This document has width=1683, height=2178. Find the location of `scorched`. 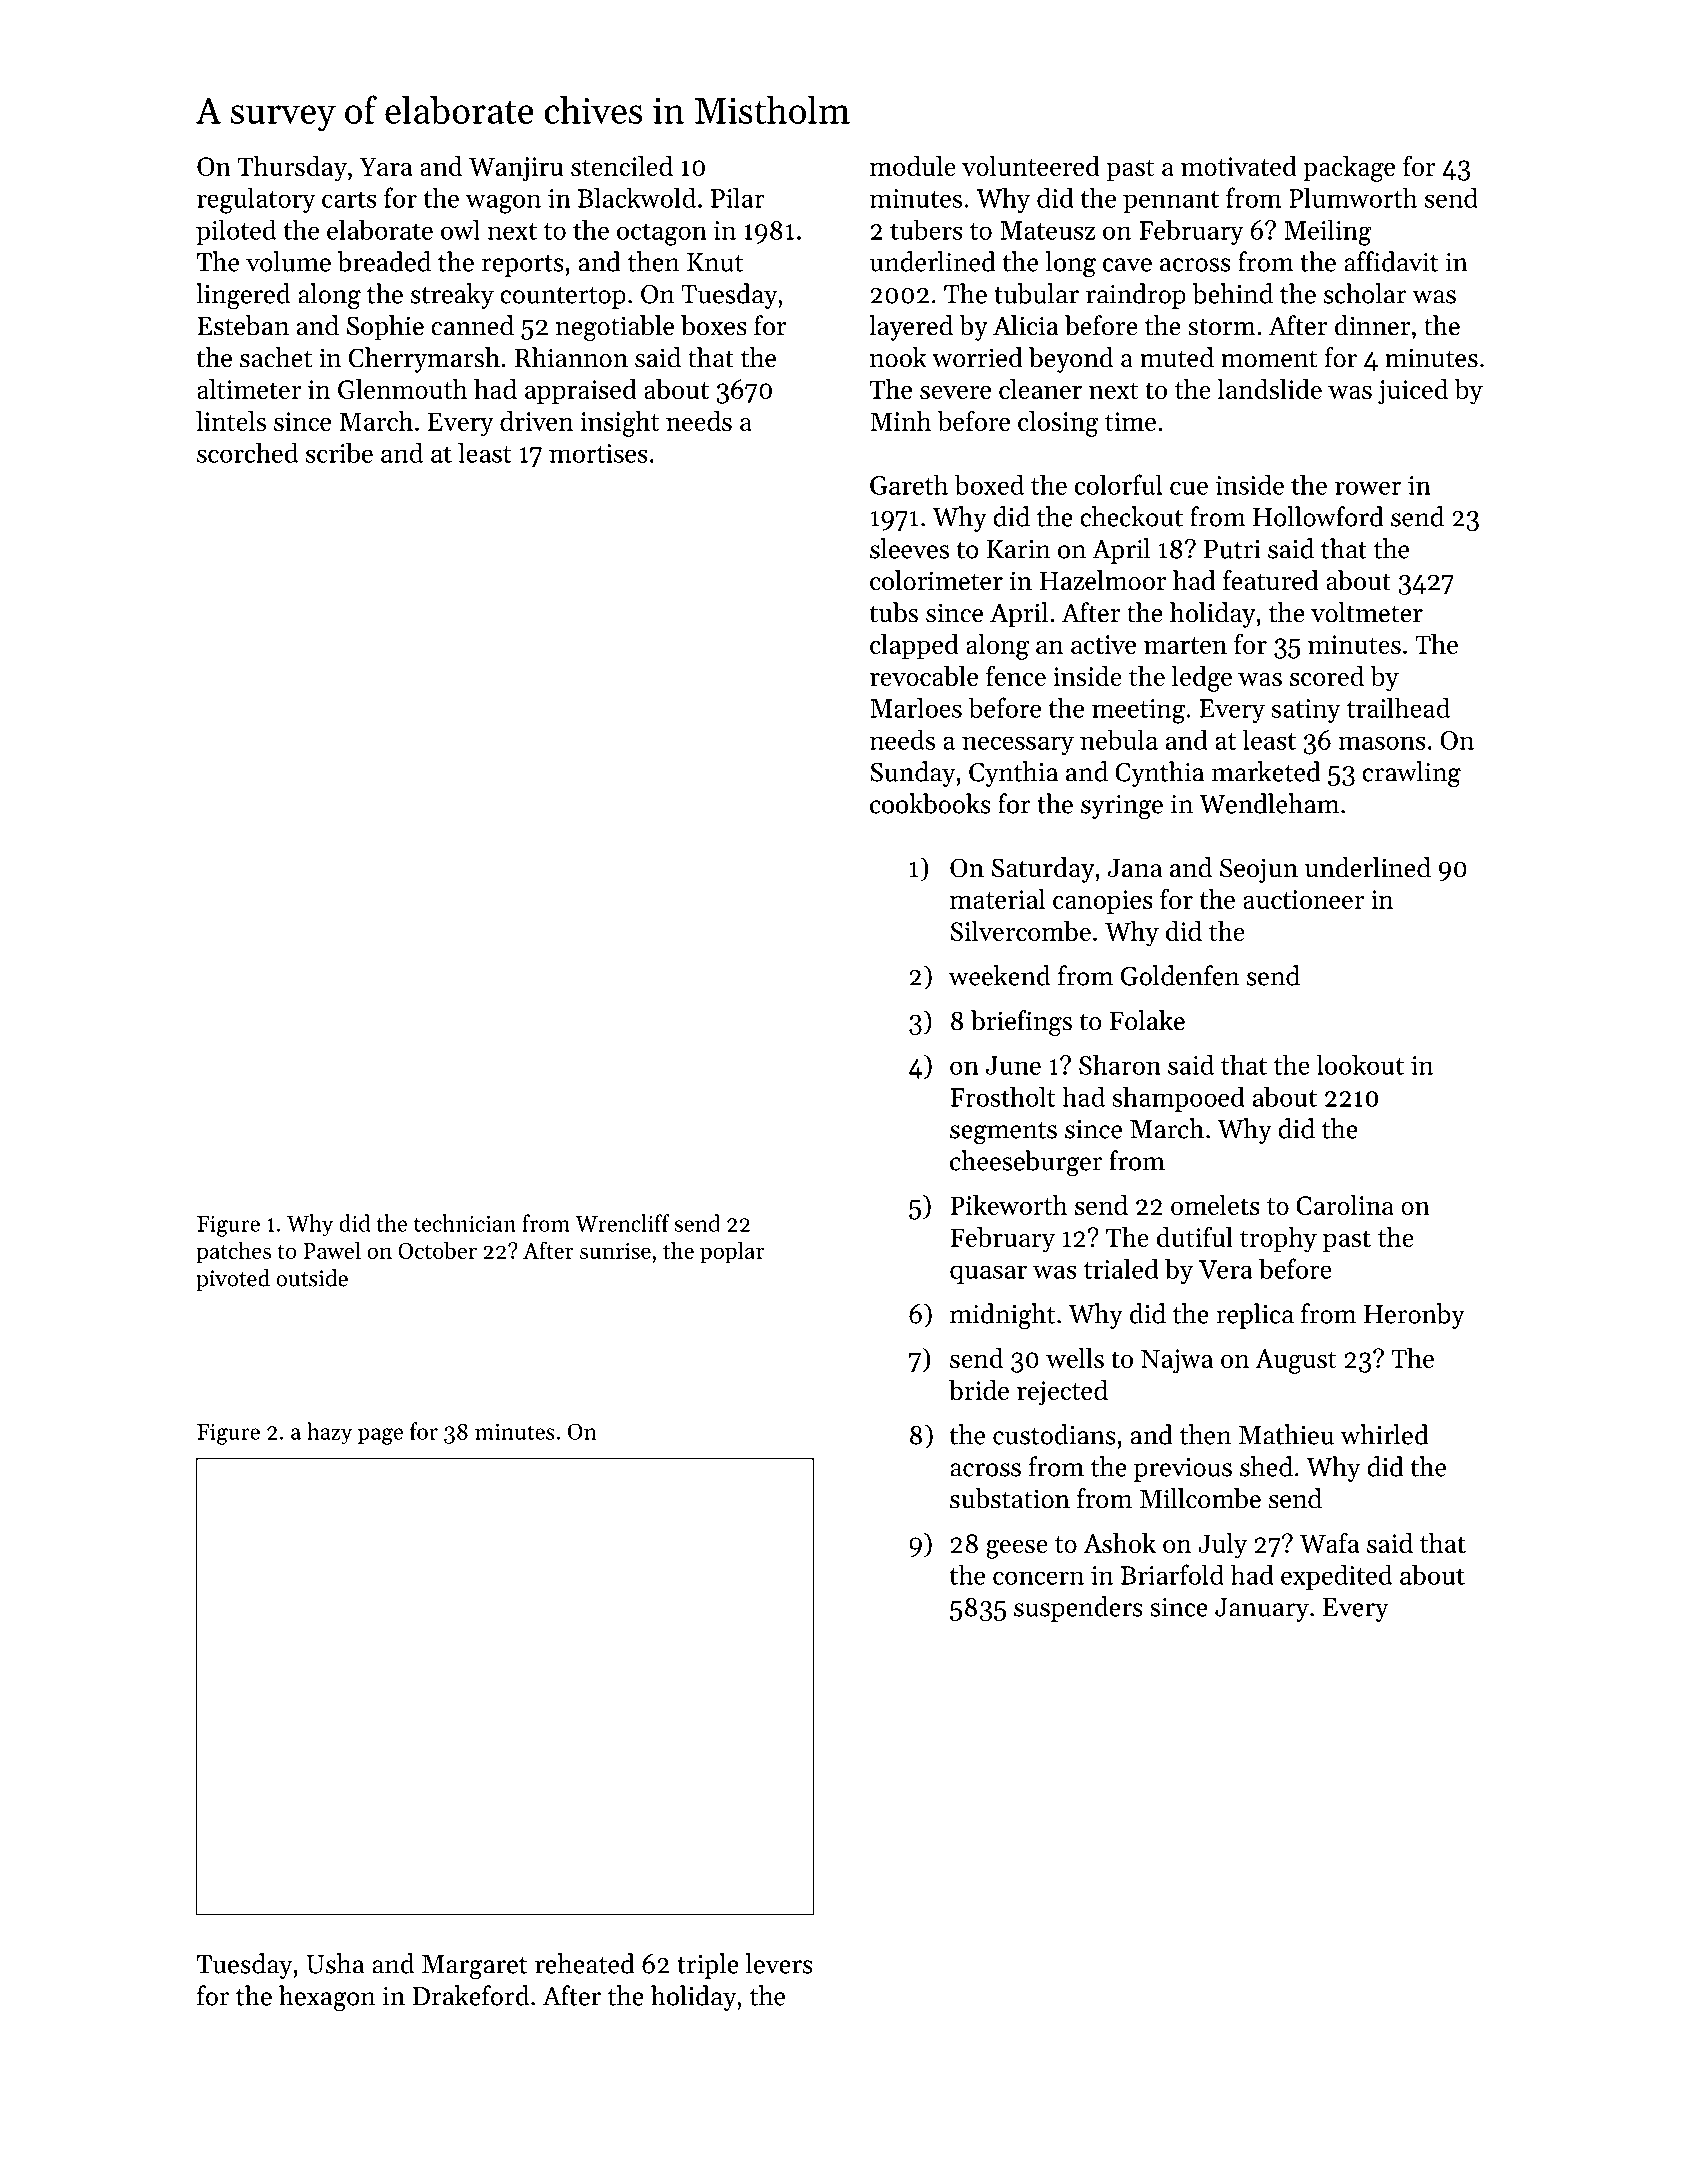

scorched is located at coordinates (247, 453).
